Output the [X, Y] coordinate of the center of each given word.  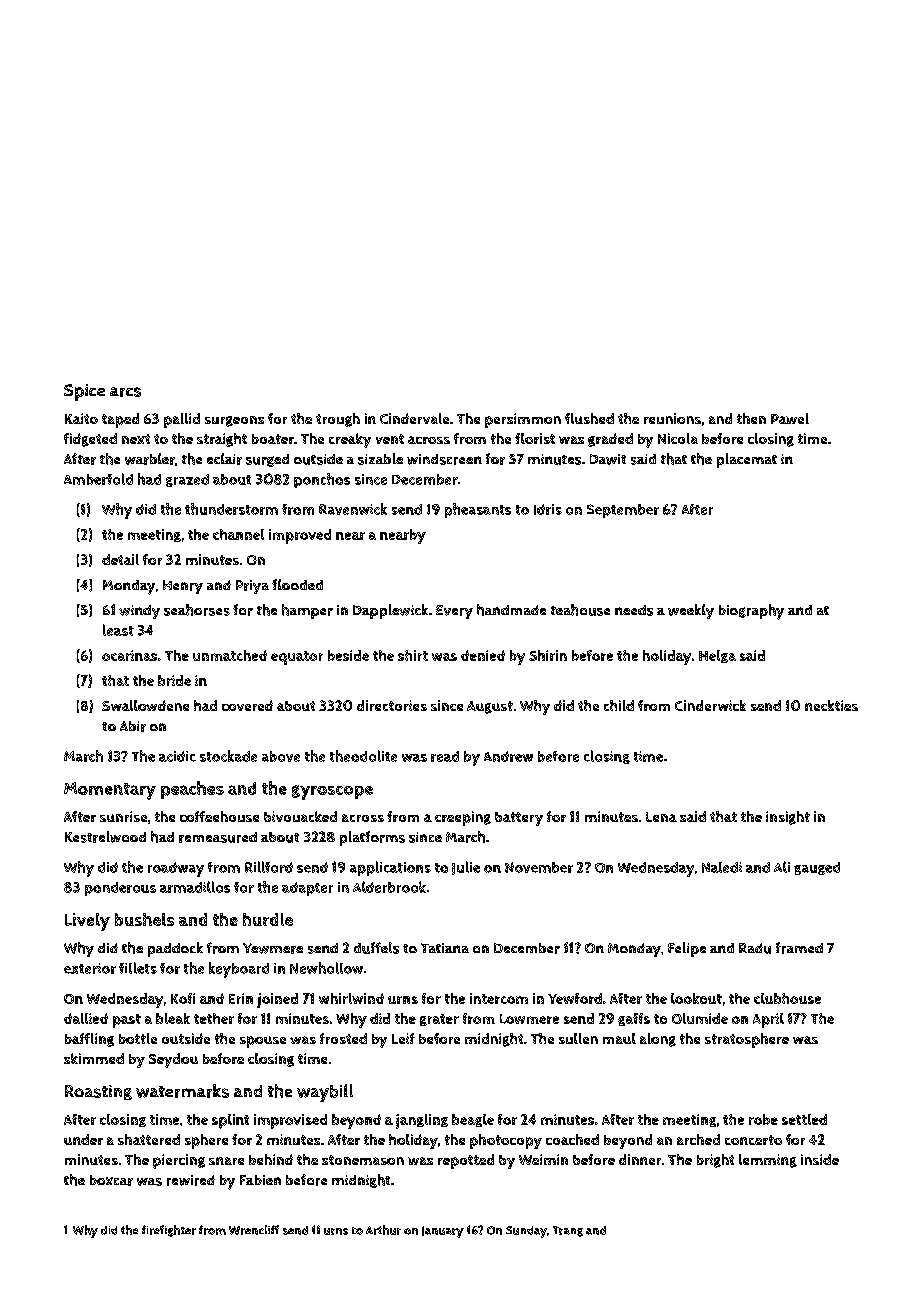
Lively [87, 922]
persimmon [523, 420]
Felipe [687, 949]
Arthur [383, 1230]
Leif [403, 1038]
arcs [125, 392]
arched [698, 1139]
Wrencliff [254, 1230]
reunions [672, 418]
